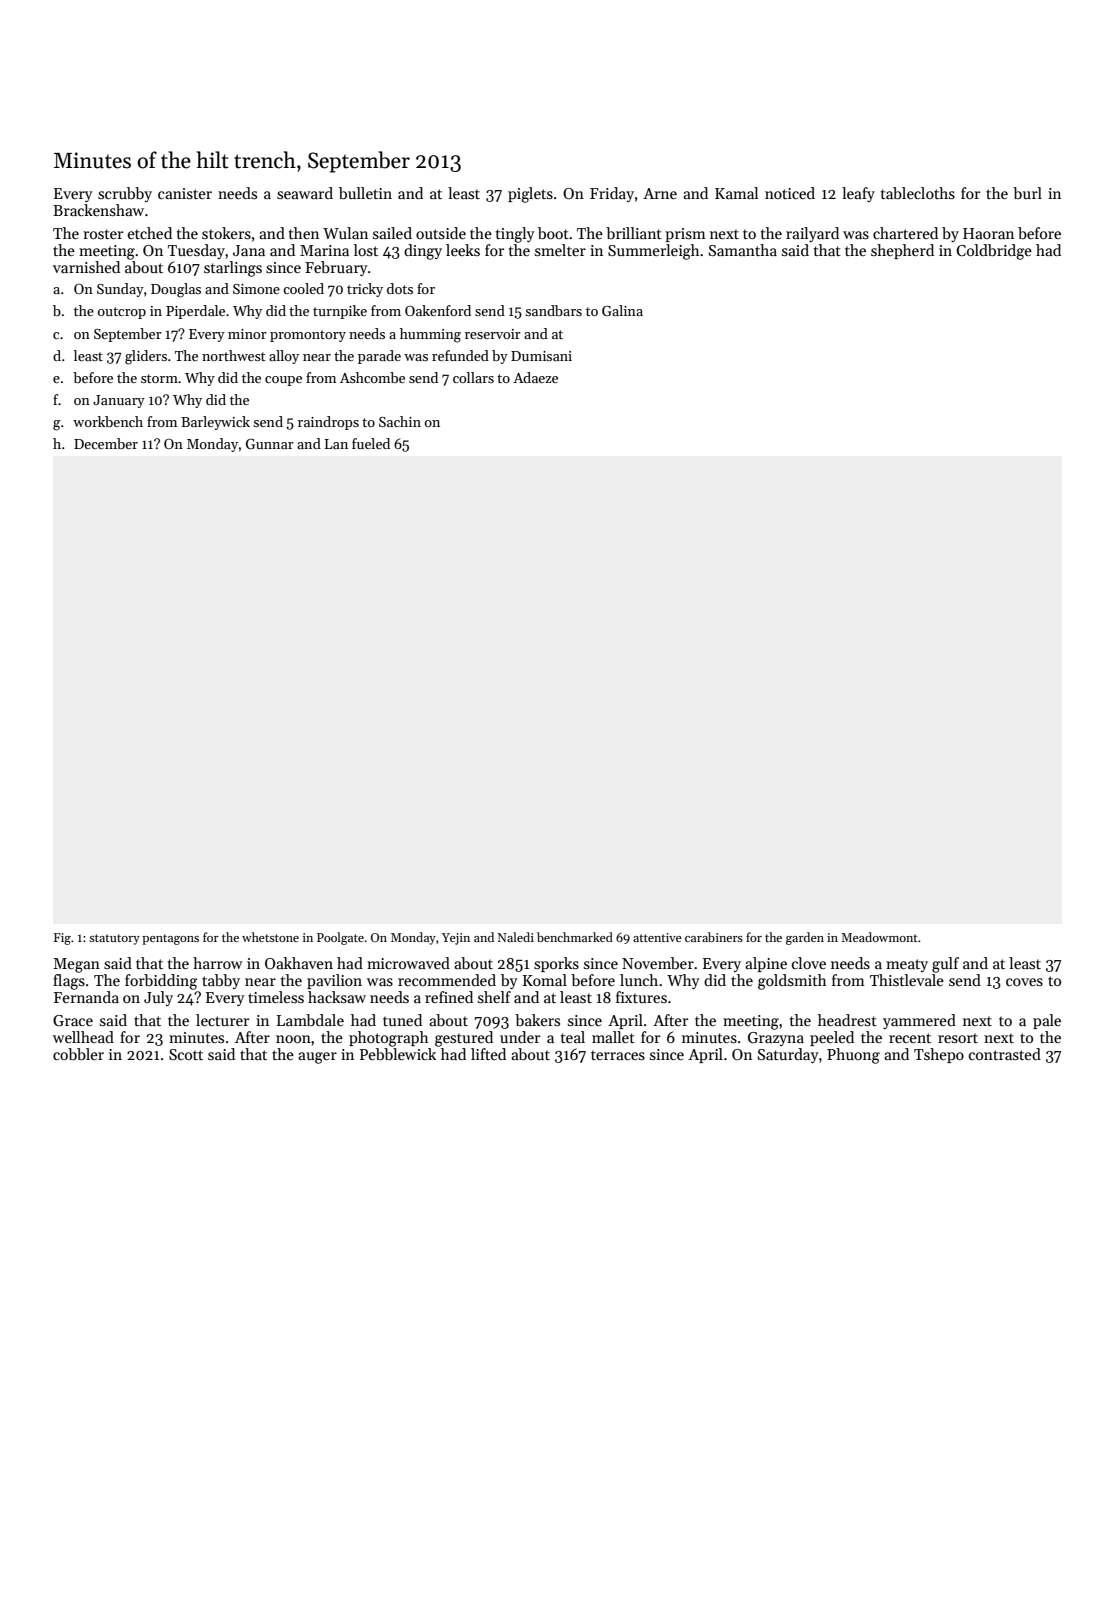 This image has height=1614, width=1115. What do you see at coordinates (560, 250) in the image?
I see `smelter` at bounding box center [560, 250].
